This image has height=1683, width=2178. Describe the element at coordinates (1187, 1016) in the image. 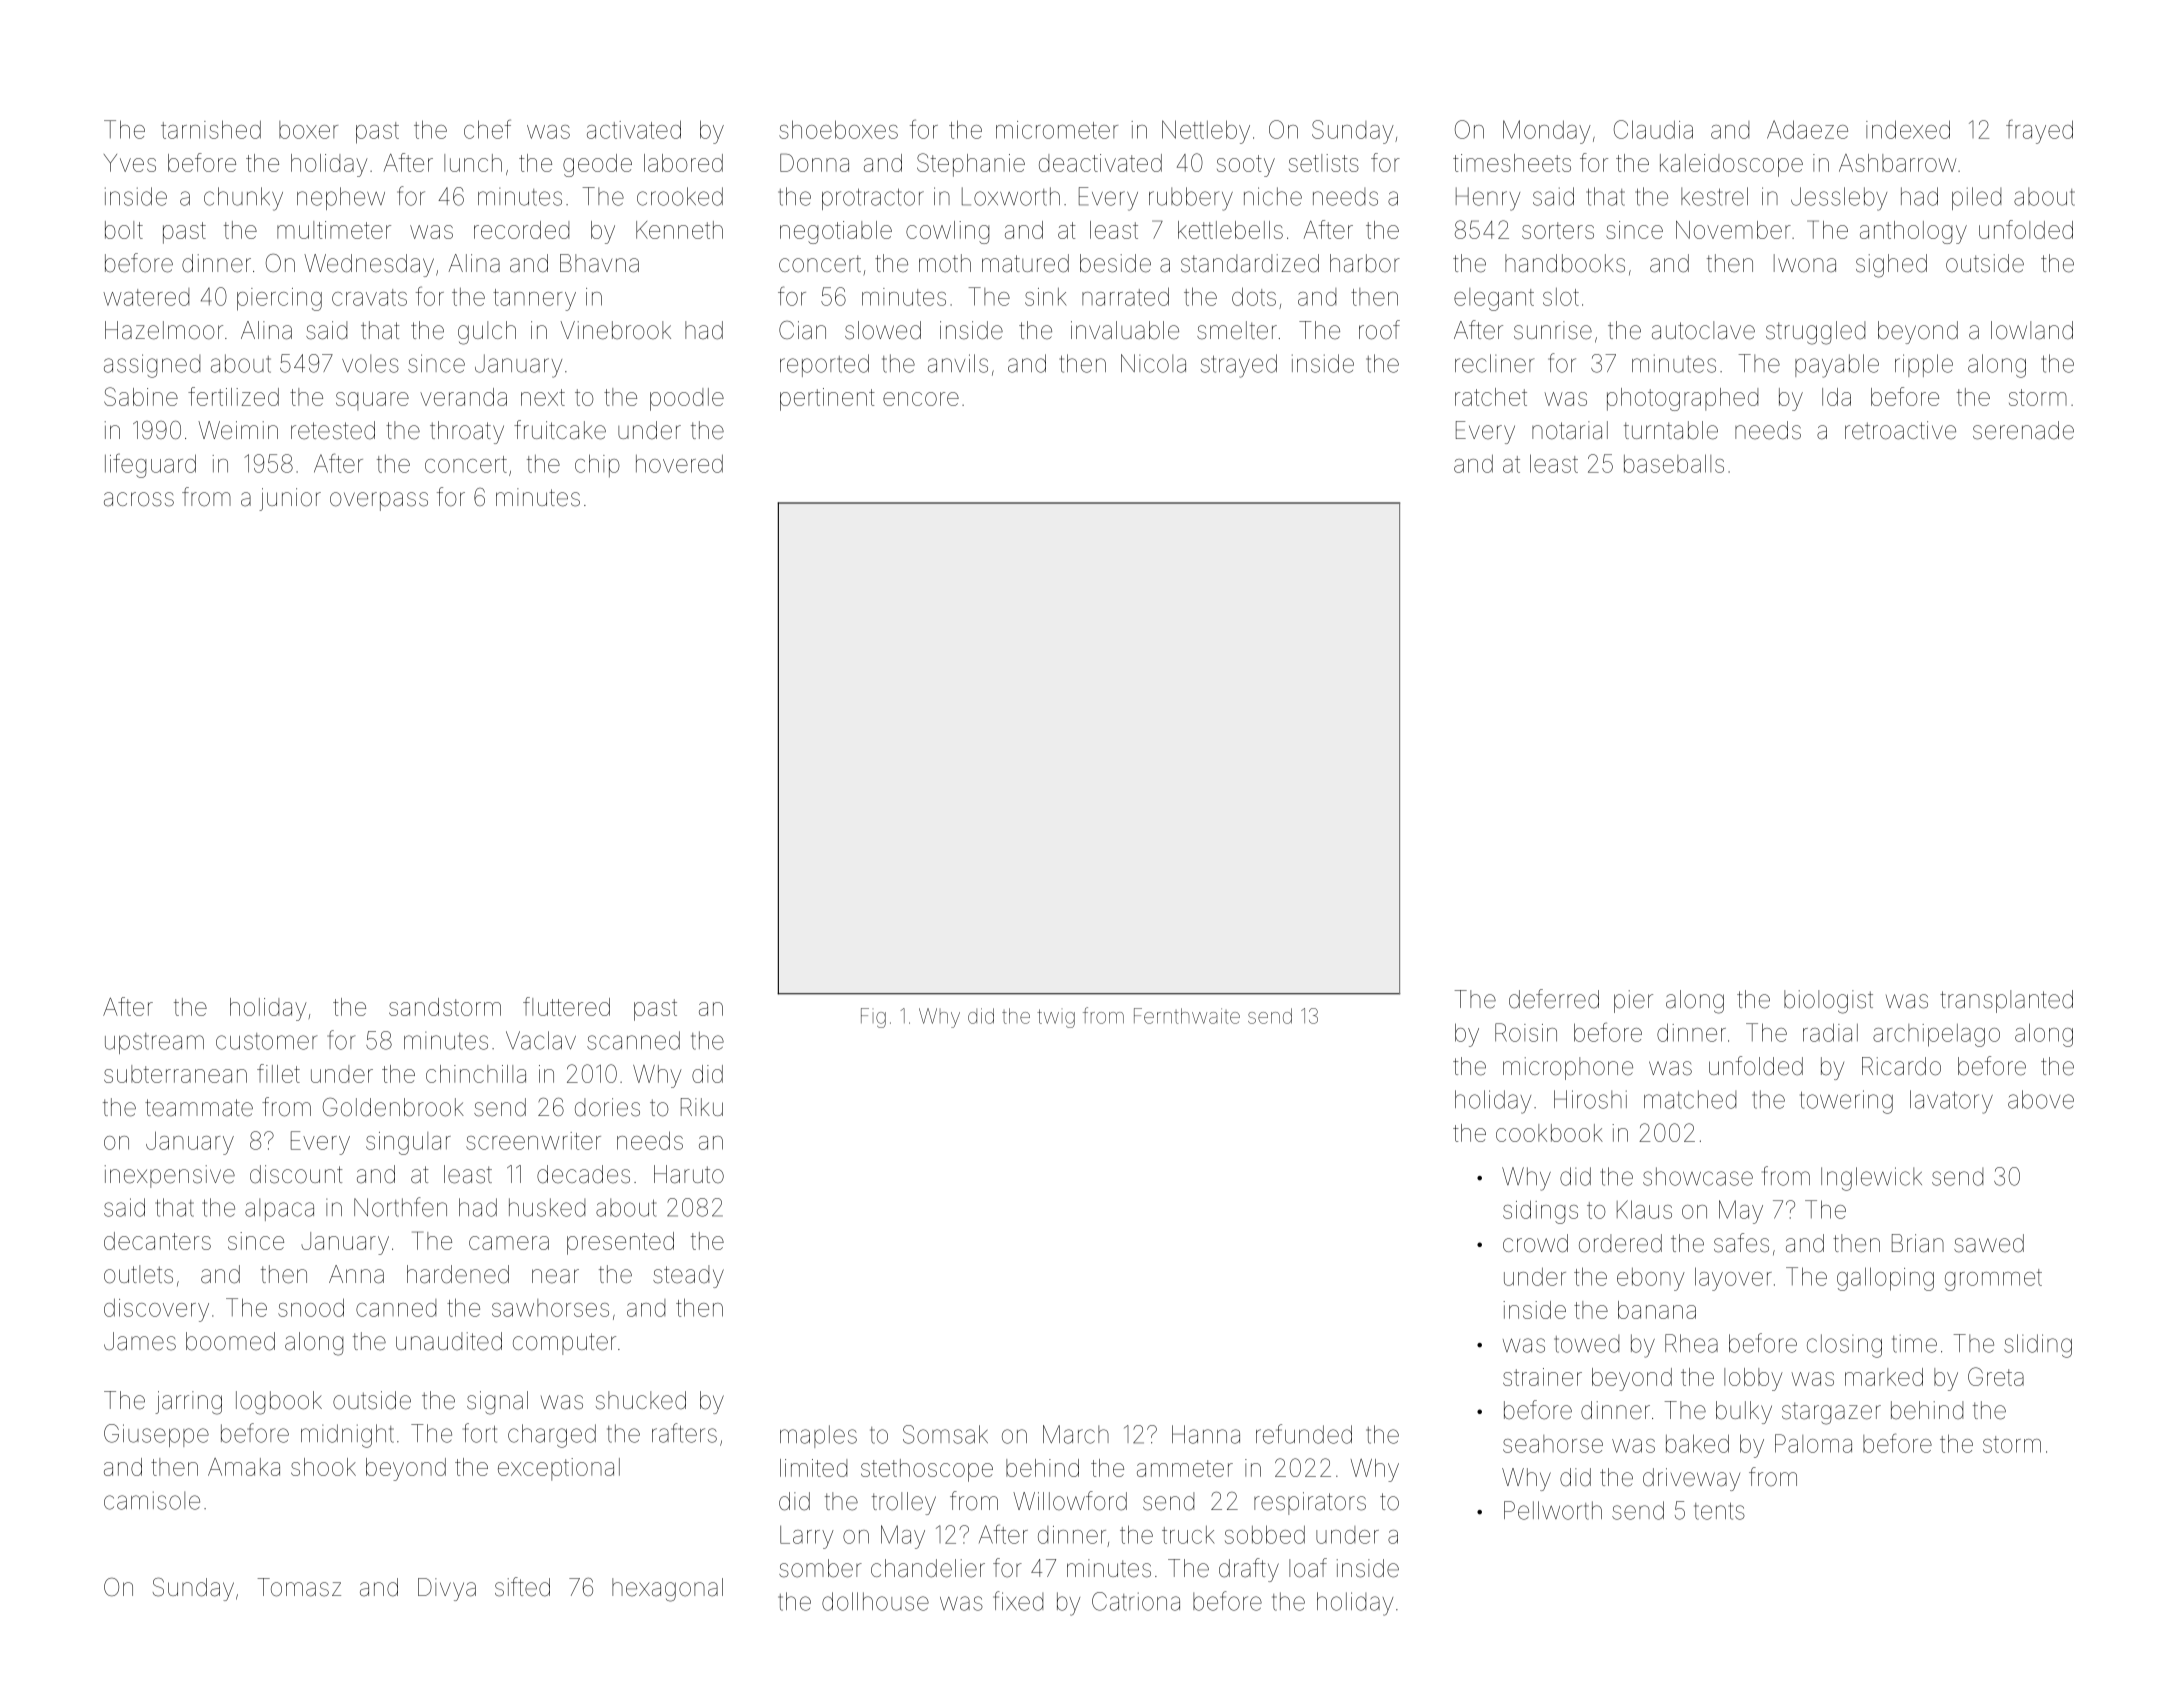

I see `Fernthwaite` at that location.
